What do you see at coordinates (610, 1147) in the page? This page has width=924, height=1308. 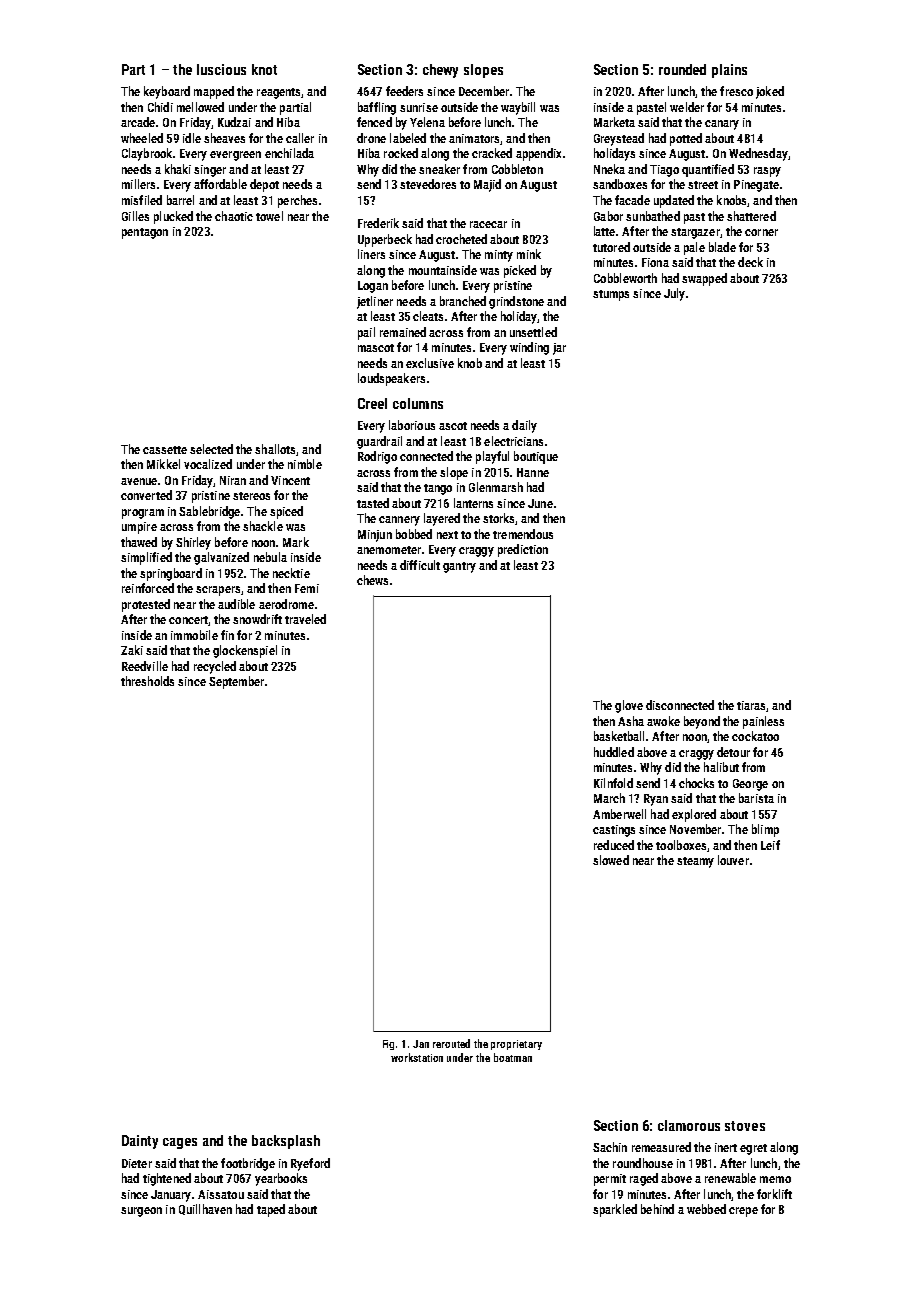 I see `Sachin` at bounding box center [610, 1147].
